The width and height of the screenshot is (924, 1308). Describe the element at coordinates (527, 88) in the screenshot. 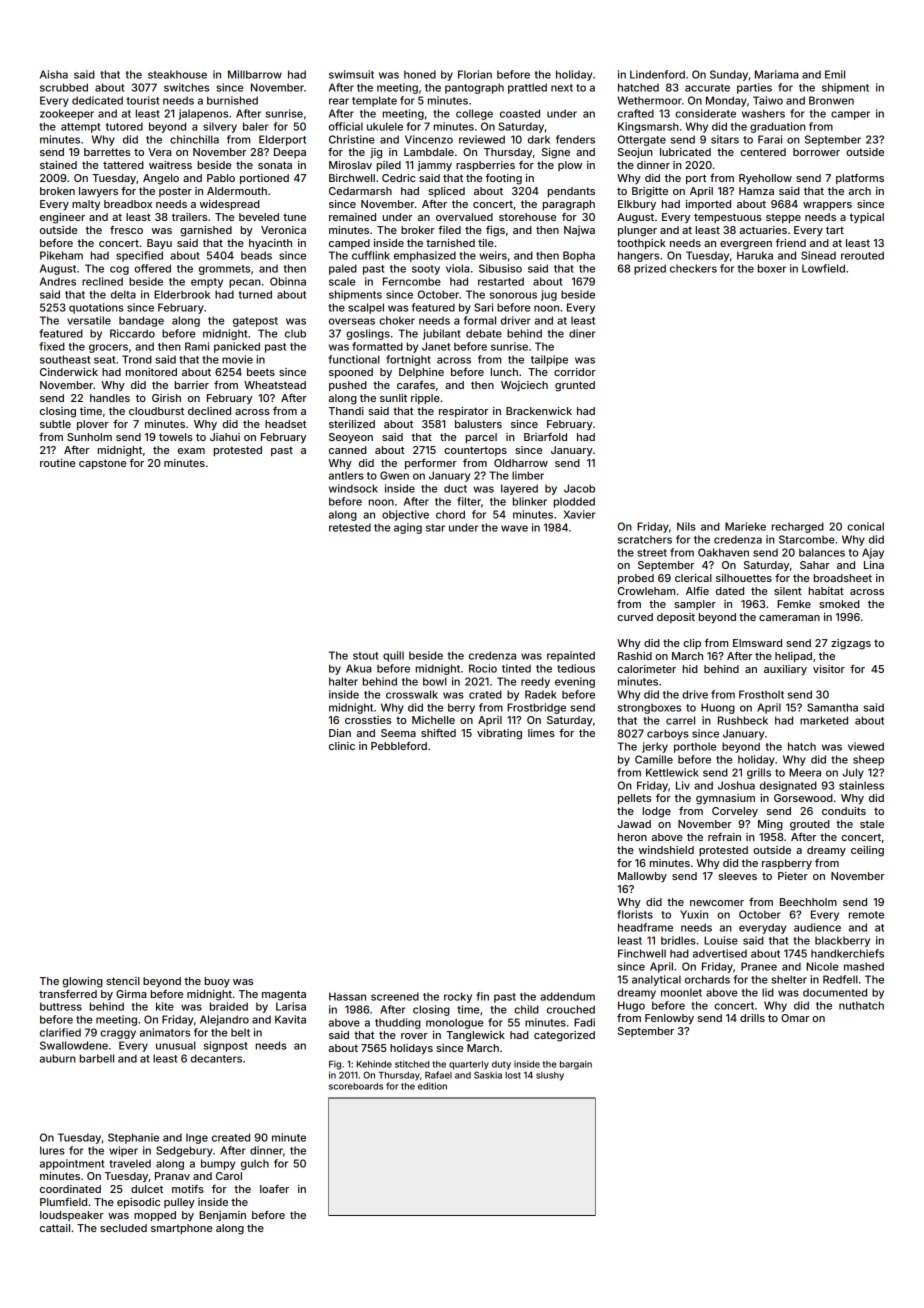

I see `prattled` at that location.
